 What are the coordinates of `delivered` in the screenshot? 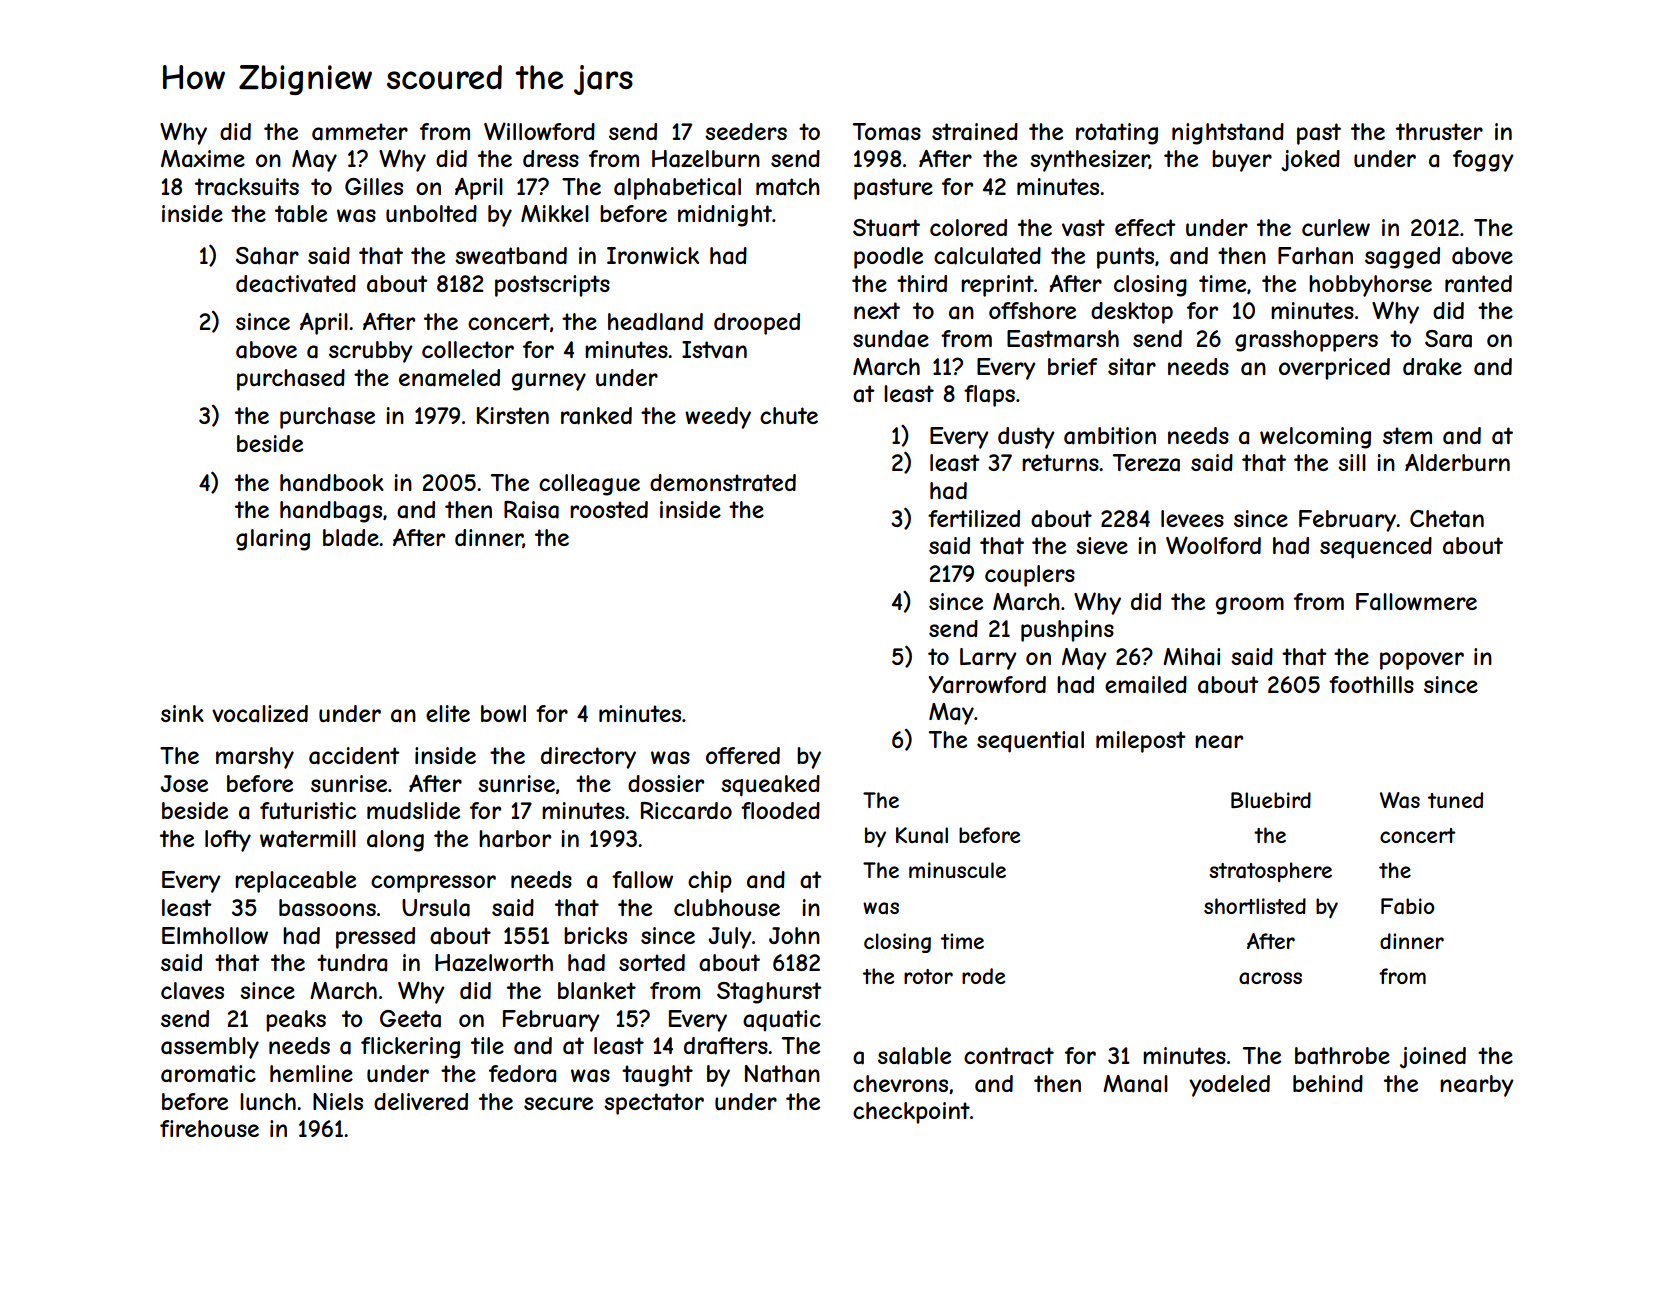 It's located at (421, 1101).
